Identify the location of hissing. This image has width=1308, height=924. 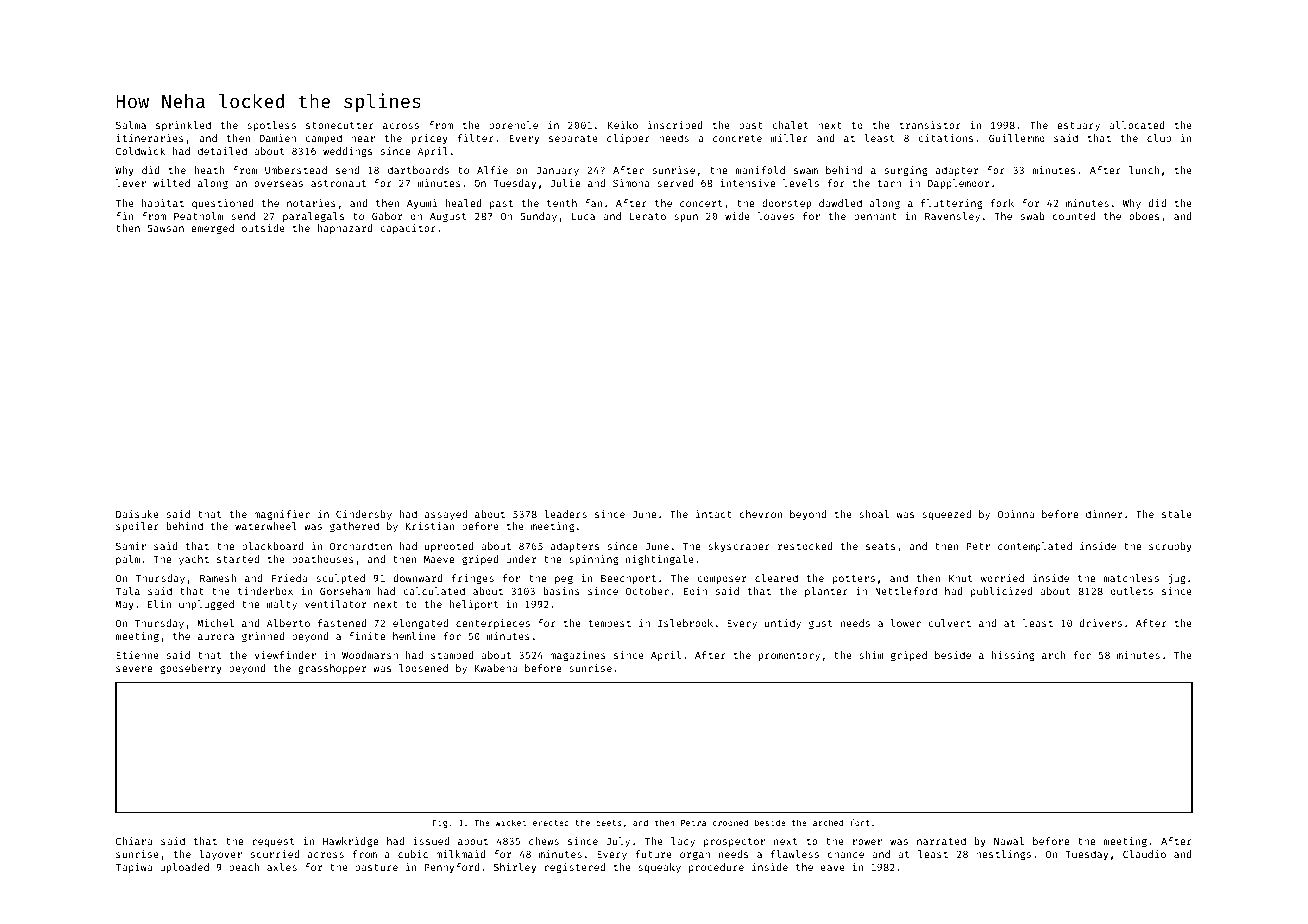
(1013, 656).
